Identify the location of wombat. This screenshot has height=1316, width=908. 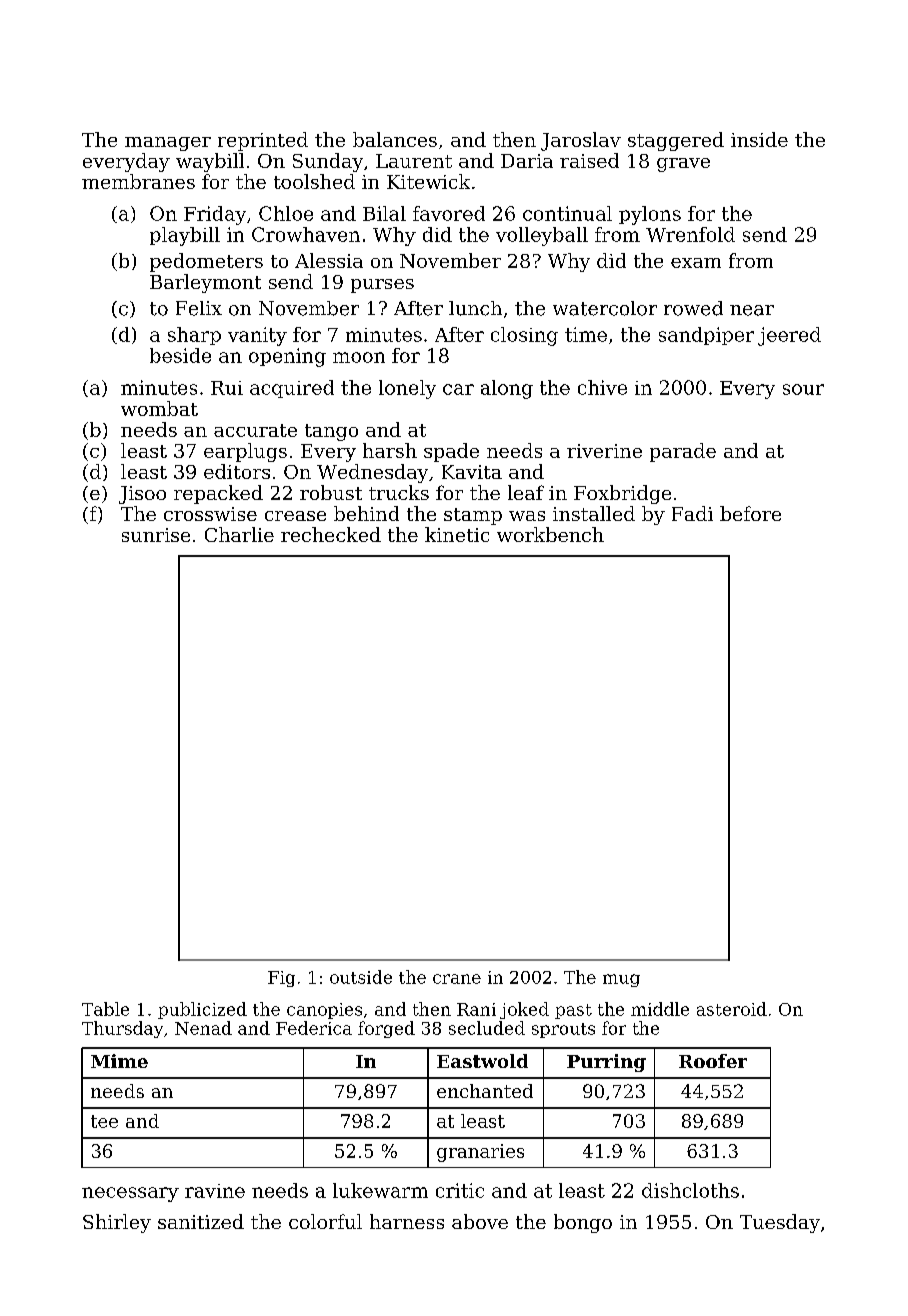
(159, 408).
